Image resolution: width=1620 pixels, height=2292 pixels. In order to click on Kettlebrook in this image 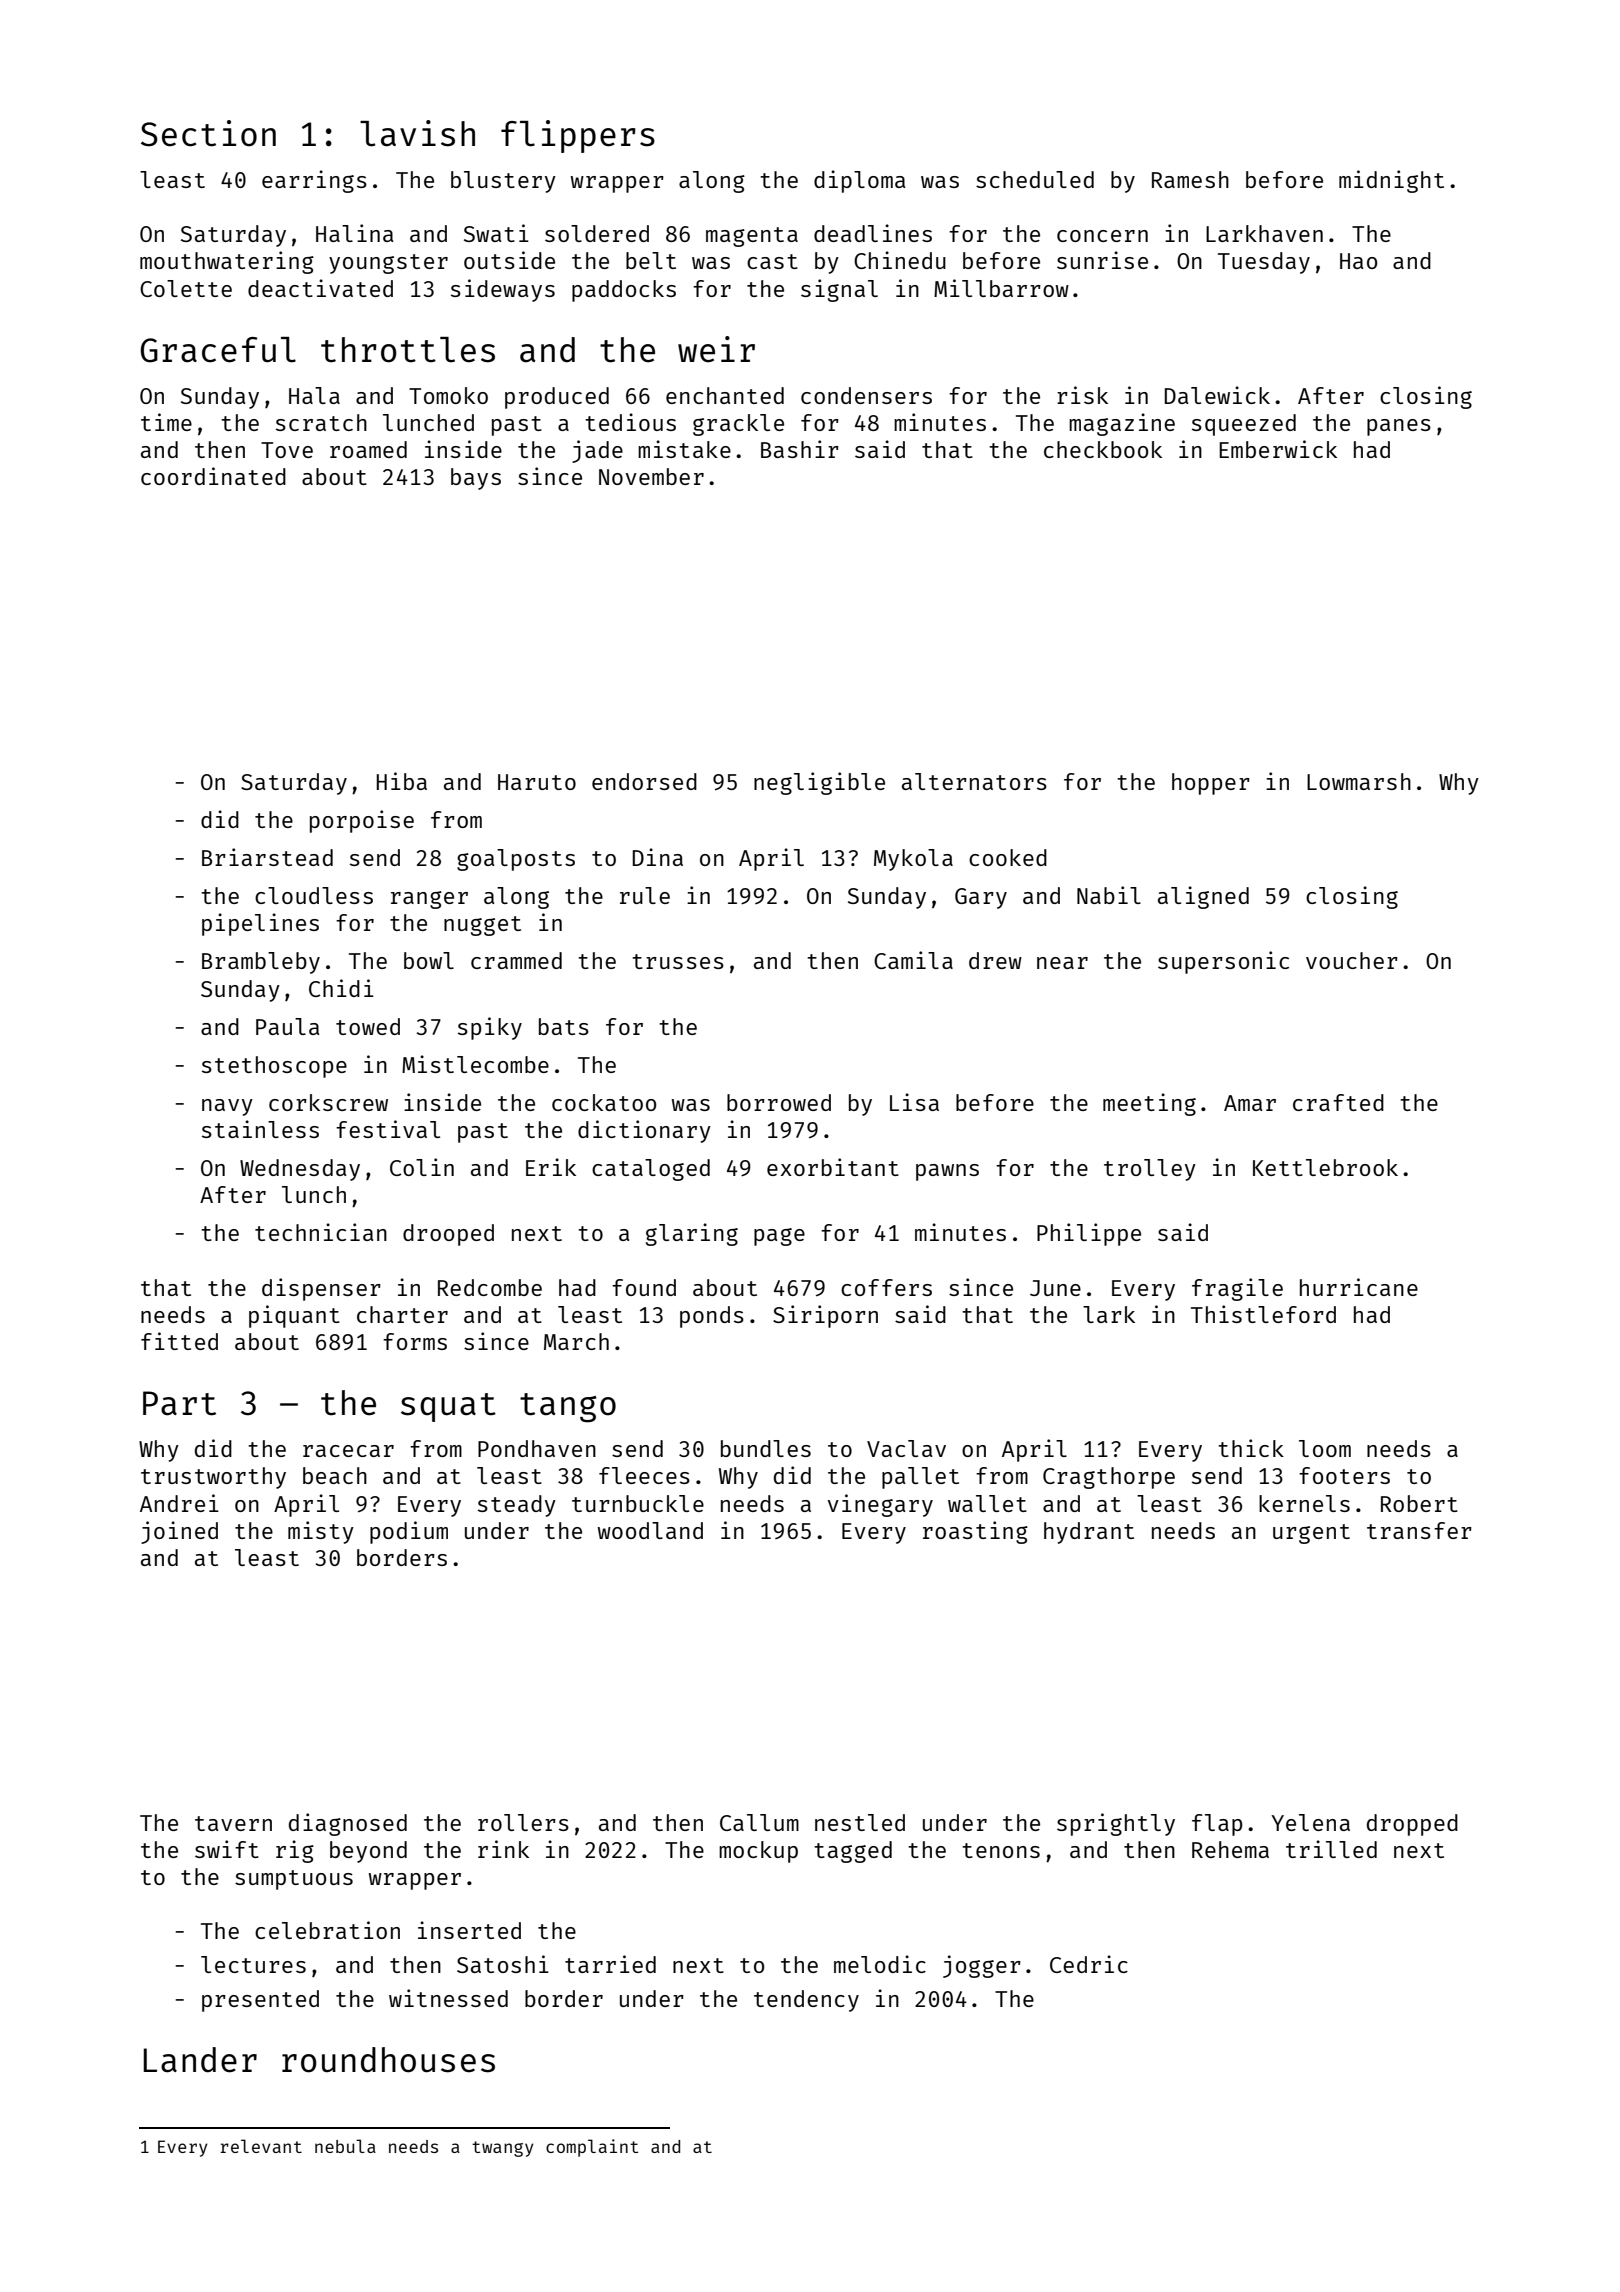, I will do `click(1325, 1167)`.
